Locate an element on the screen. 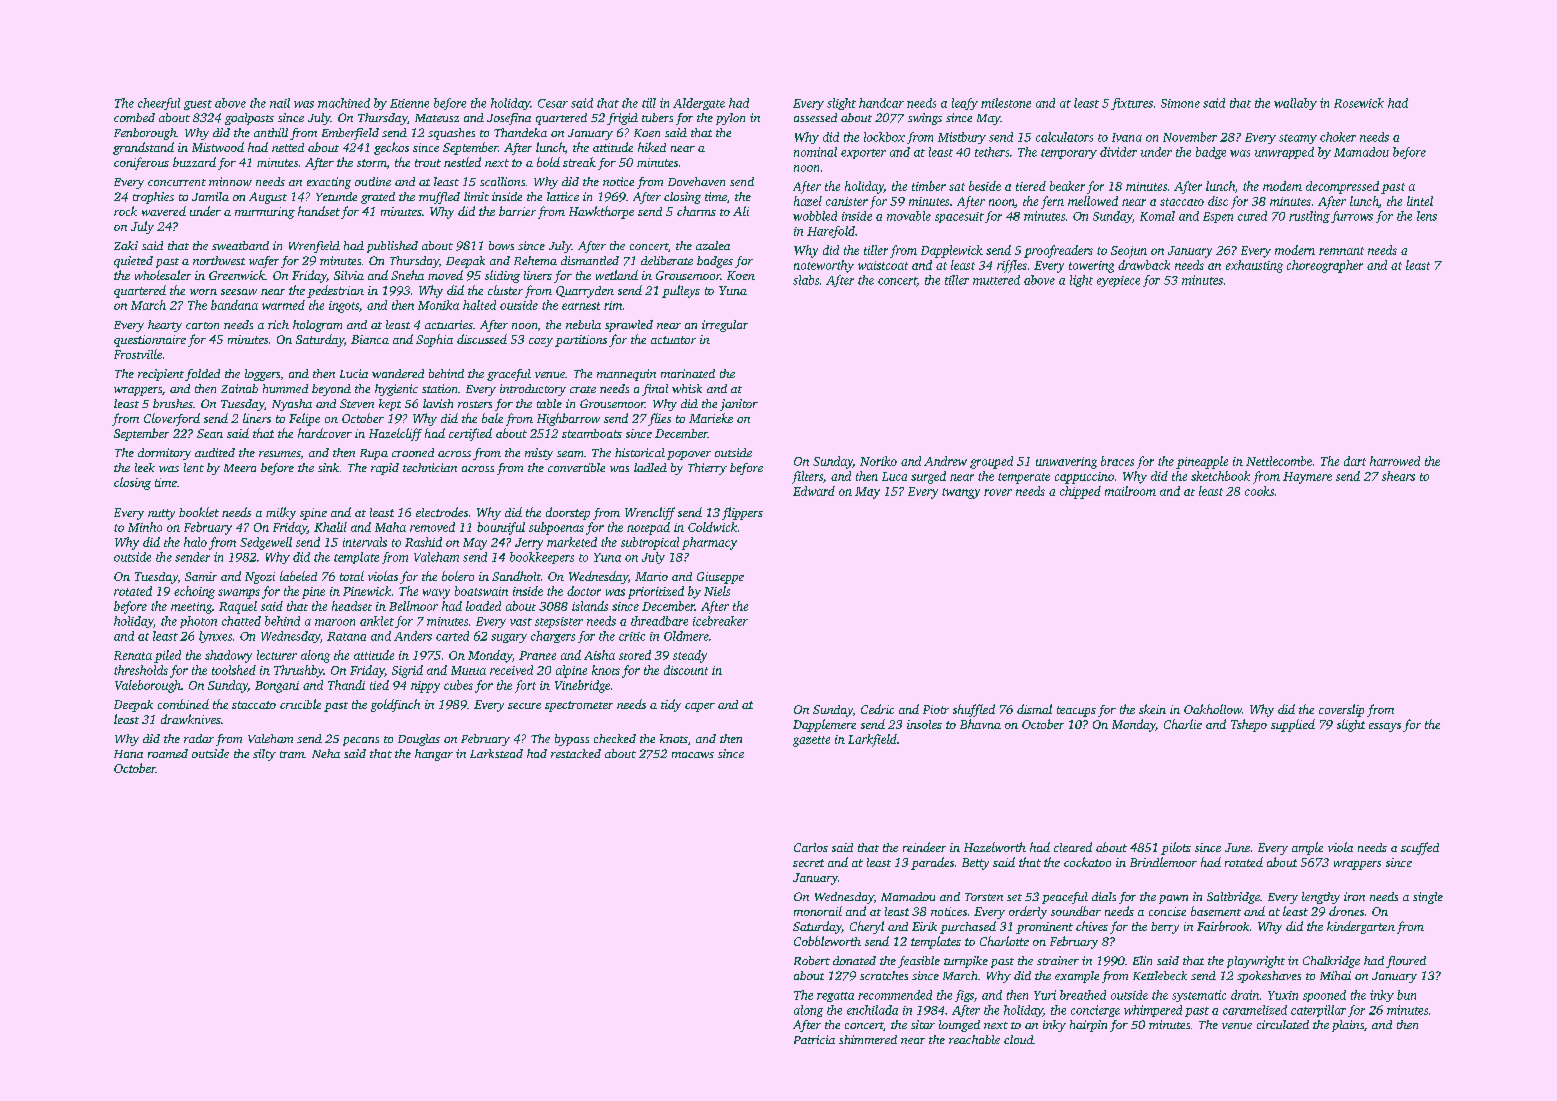  leek is located at coordinates (145, 467).
